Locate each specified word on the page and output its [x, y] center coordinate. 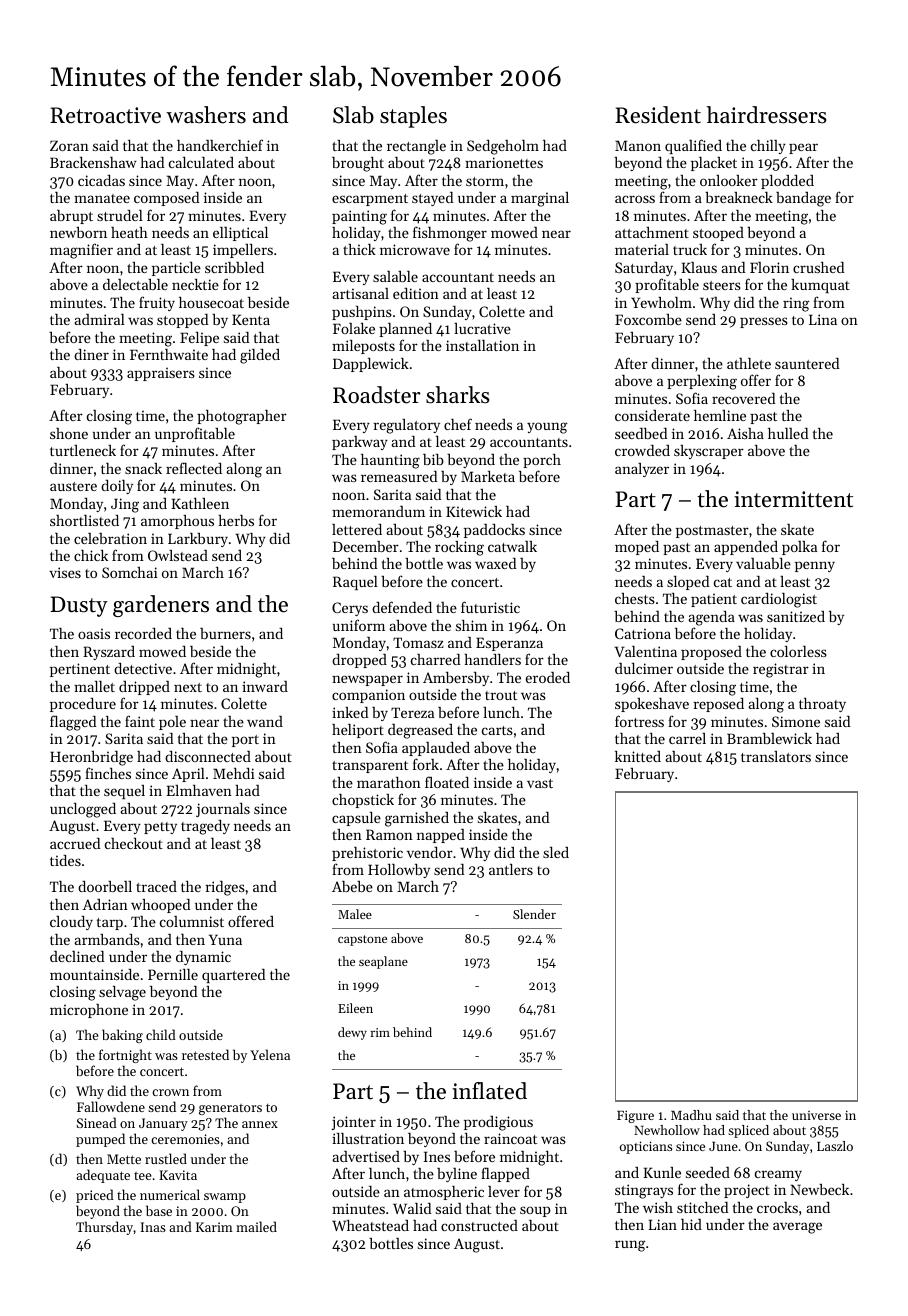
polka [799, 548]
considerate [652, 415]
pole [172, 723]
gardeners [161, 606]
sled [556, 852]
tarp [110, 924]
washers [206, 115]
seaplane [383, 962]
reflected [194, 468]
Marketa [488, 476]
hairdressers [767, 115]
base [159, 1210]
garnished [417, 819]
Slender [534, 914]
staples [413, 117]
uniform [359, 625]
